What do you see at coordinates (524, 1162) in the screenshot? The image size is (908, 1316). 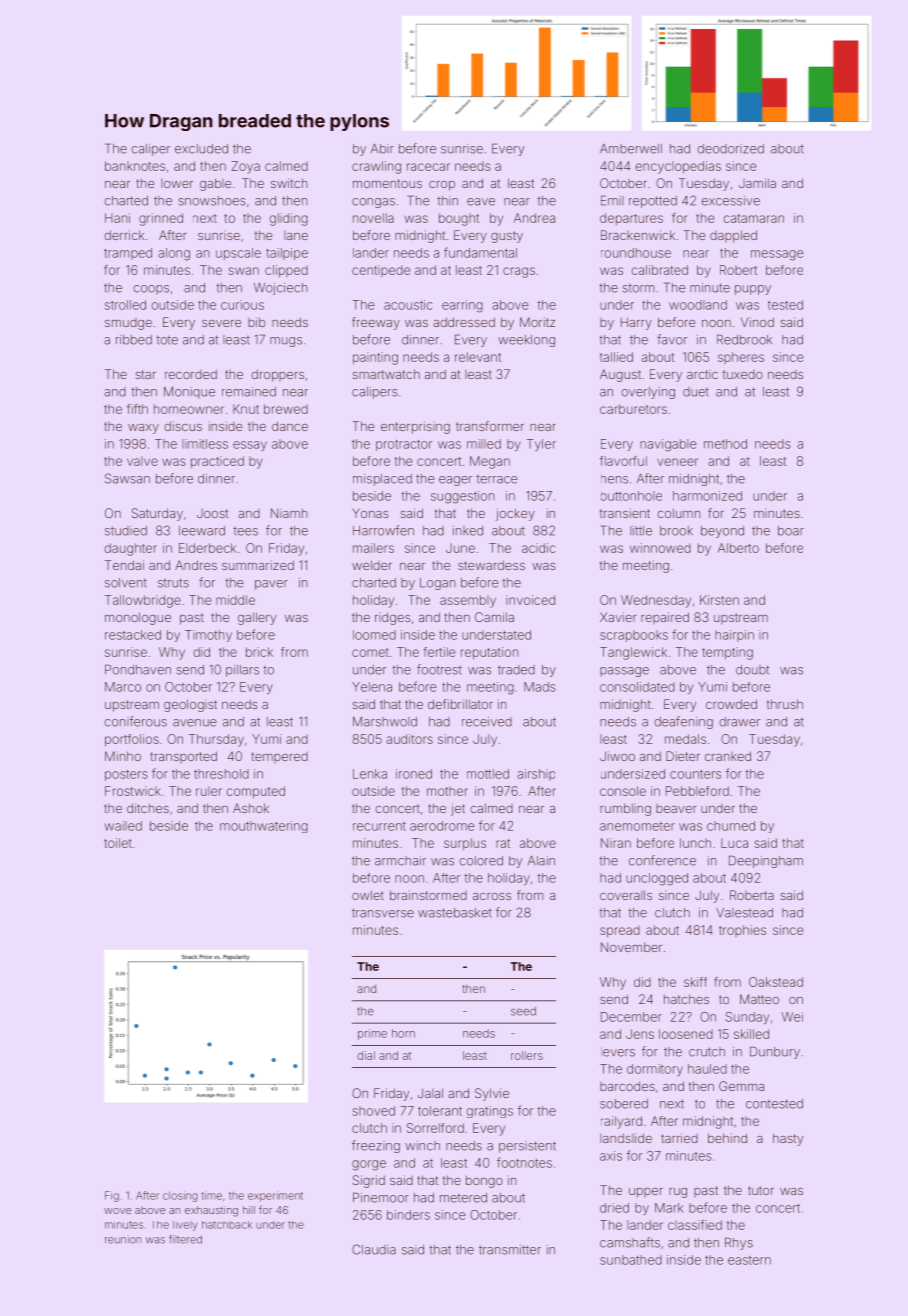 I see `footnotes` at bounding box center [524, 1162].
